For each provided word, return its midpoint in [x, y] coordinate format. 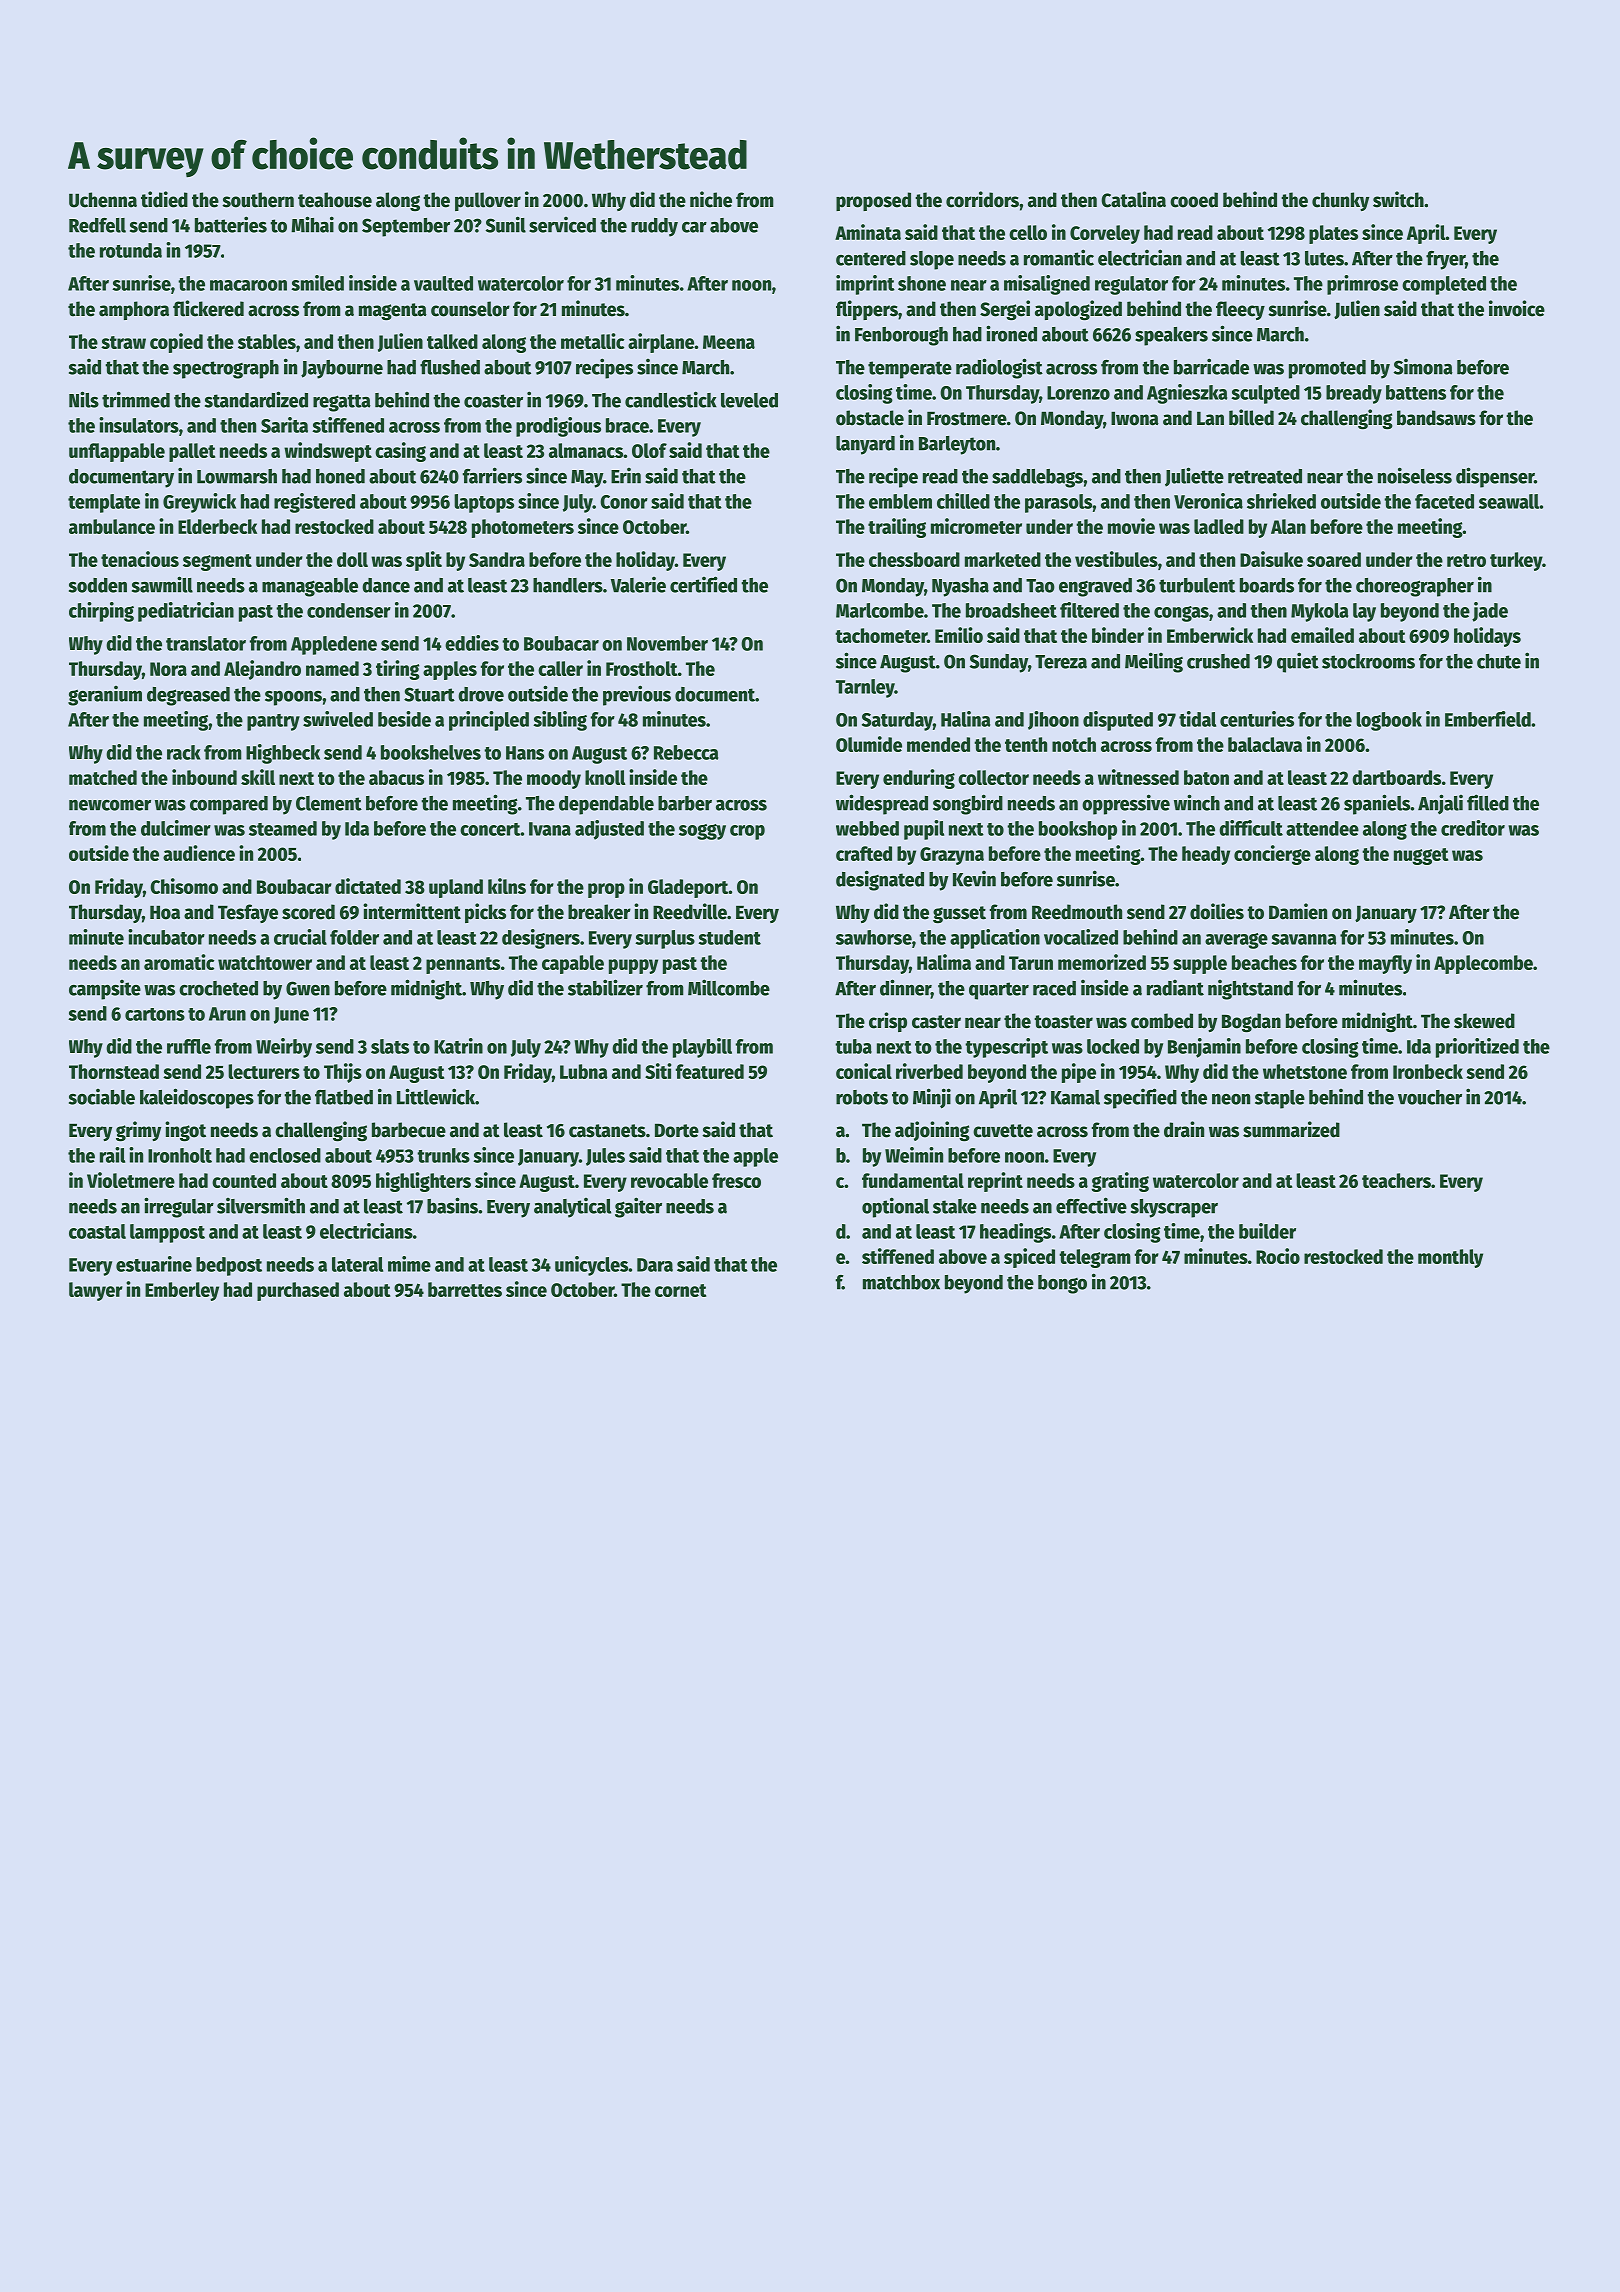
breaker [599, 912]
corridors [982, 199]
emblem [900, 501]
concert [490, 829]
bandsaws [1436, 418]
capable [573, 964]
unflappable [117, 452]
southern [258, 200]
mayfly [1385, 964]
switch [1398, 199]
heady [1206, 855]
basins [452, 1205]
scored [308, 912]
